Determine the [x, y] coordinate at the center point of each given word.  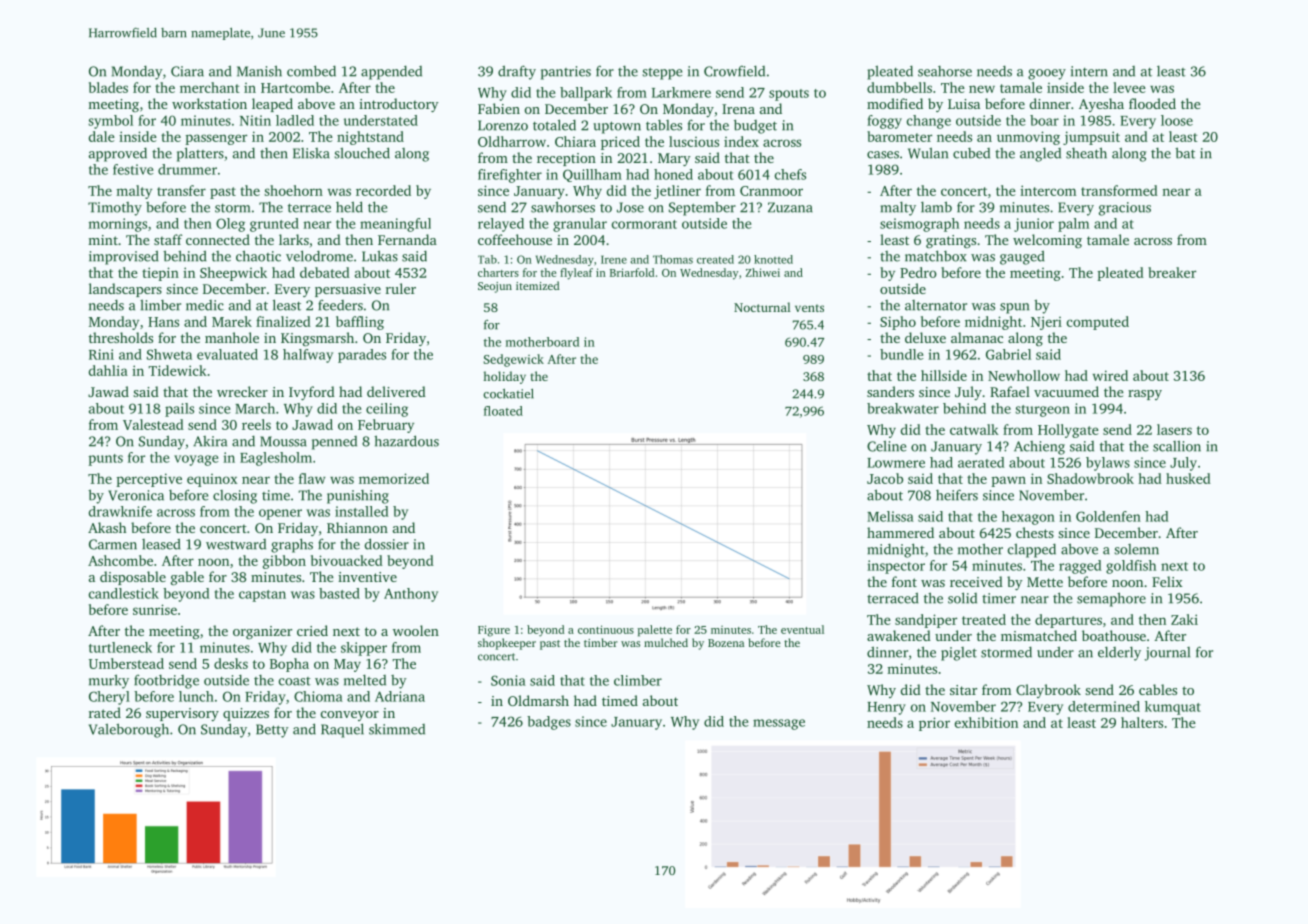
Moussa [283, 441]
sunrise [155, 609]
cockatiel [508, 394]
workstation [209, 103]
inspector [896, 567]
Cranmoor [771, 191]
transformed [1119, 190]
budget [755, 126]
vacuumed [1066, 391]
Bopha [289, 665]
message [779, 724]
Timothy [115, 209]
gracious [1125, 209]
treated [984, 619]
